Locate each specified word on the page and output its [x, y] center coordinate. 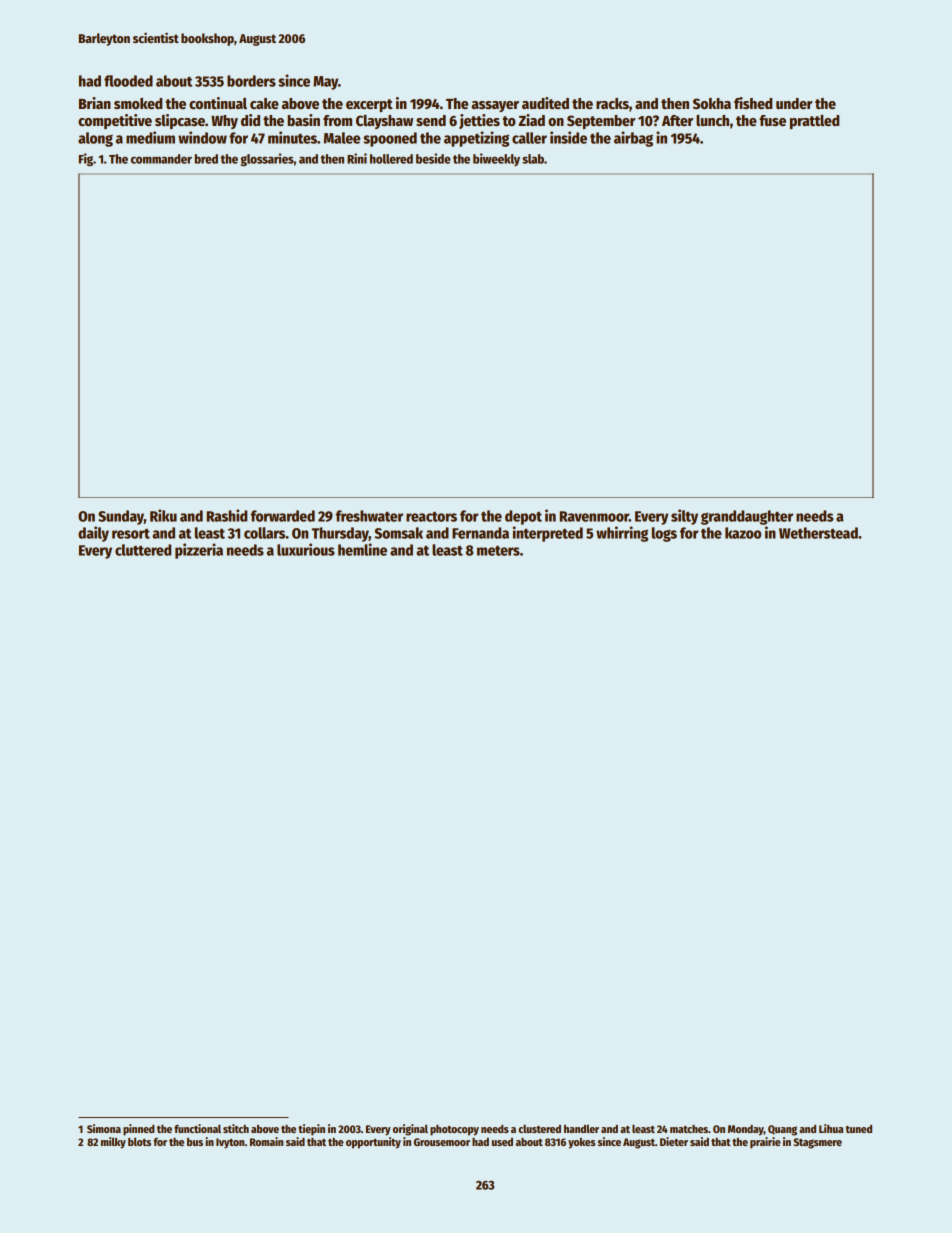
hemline [362, 549]
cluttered [143, 550]
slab [533, 159]
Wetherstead [818, 533]
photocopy [454, 1130]
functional [197, 1128]
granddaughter [747, 517]
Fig [86, 159]
